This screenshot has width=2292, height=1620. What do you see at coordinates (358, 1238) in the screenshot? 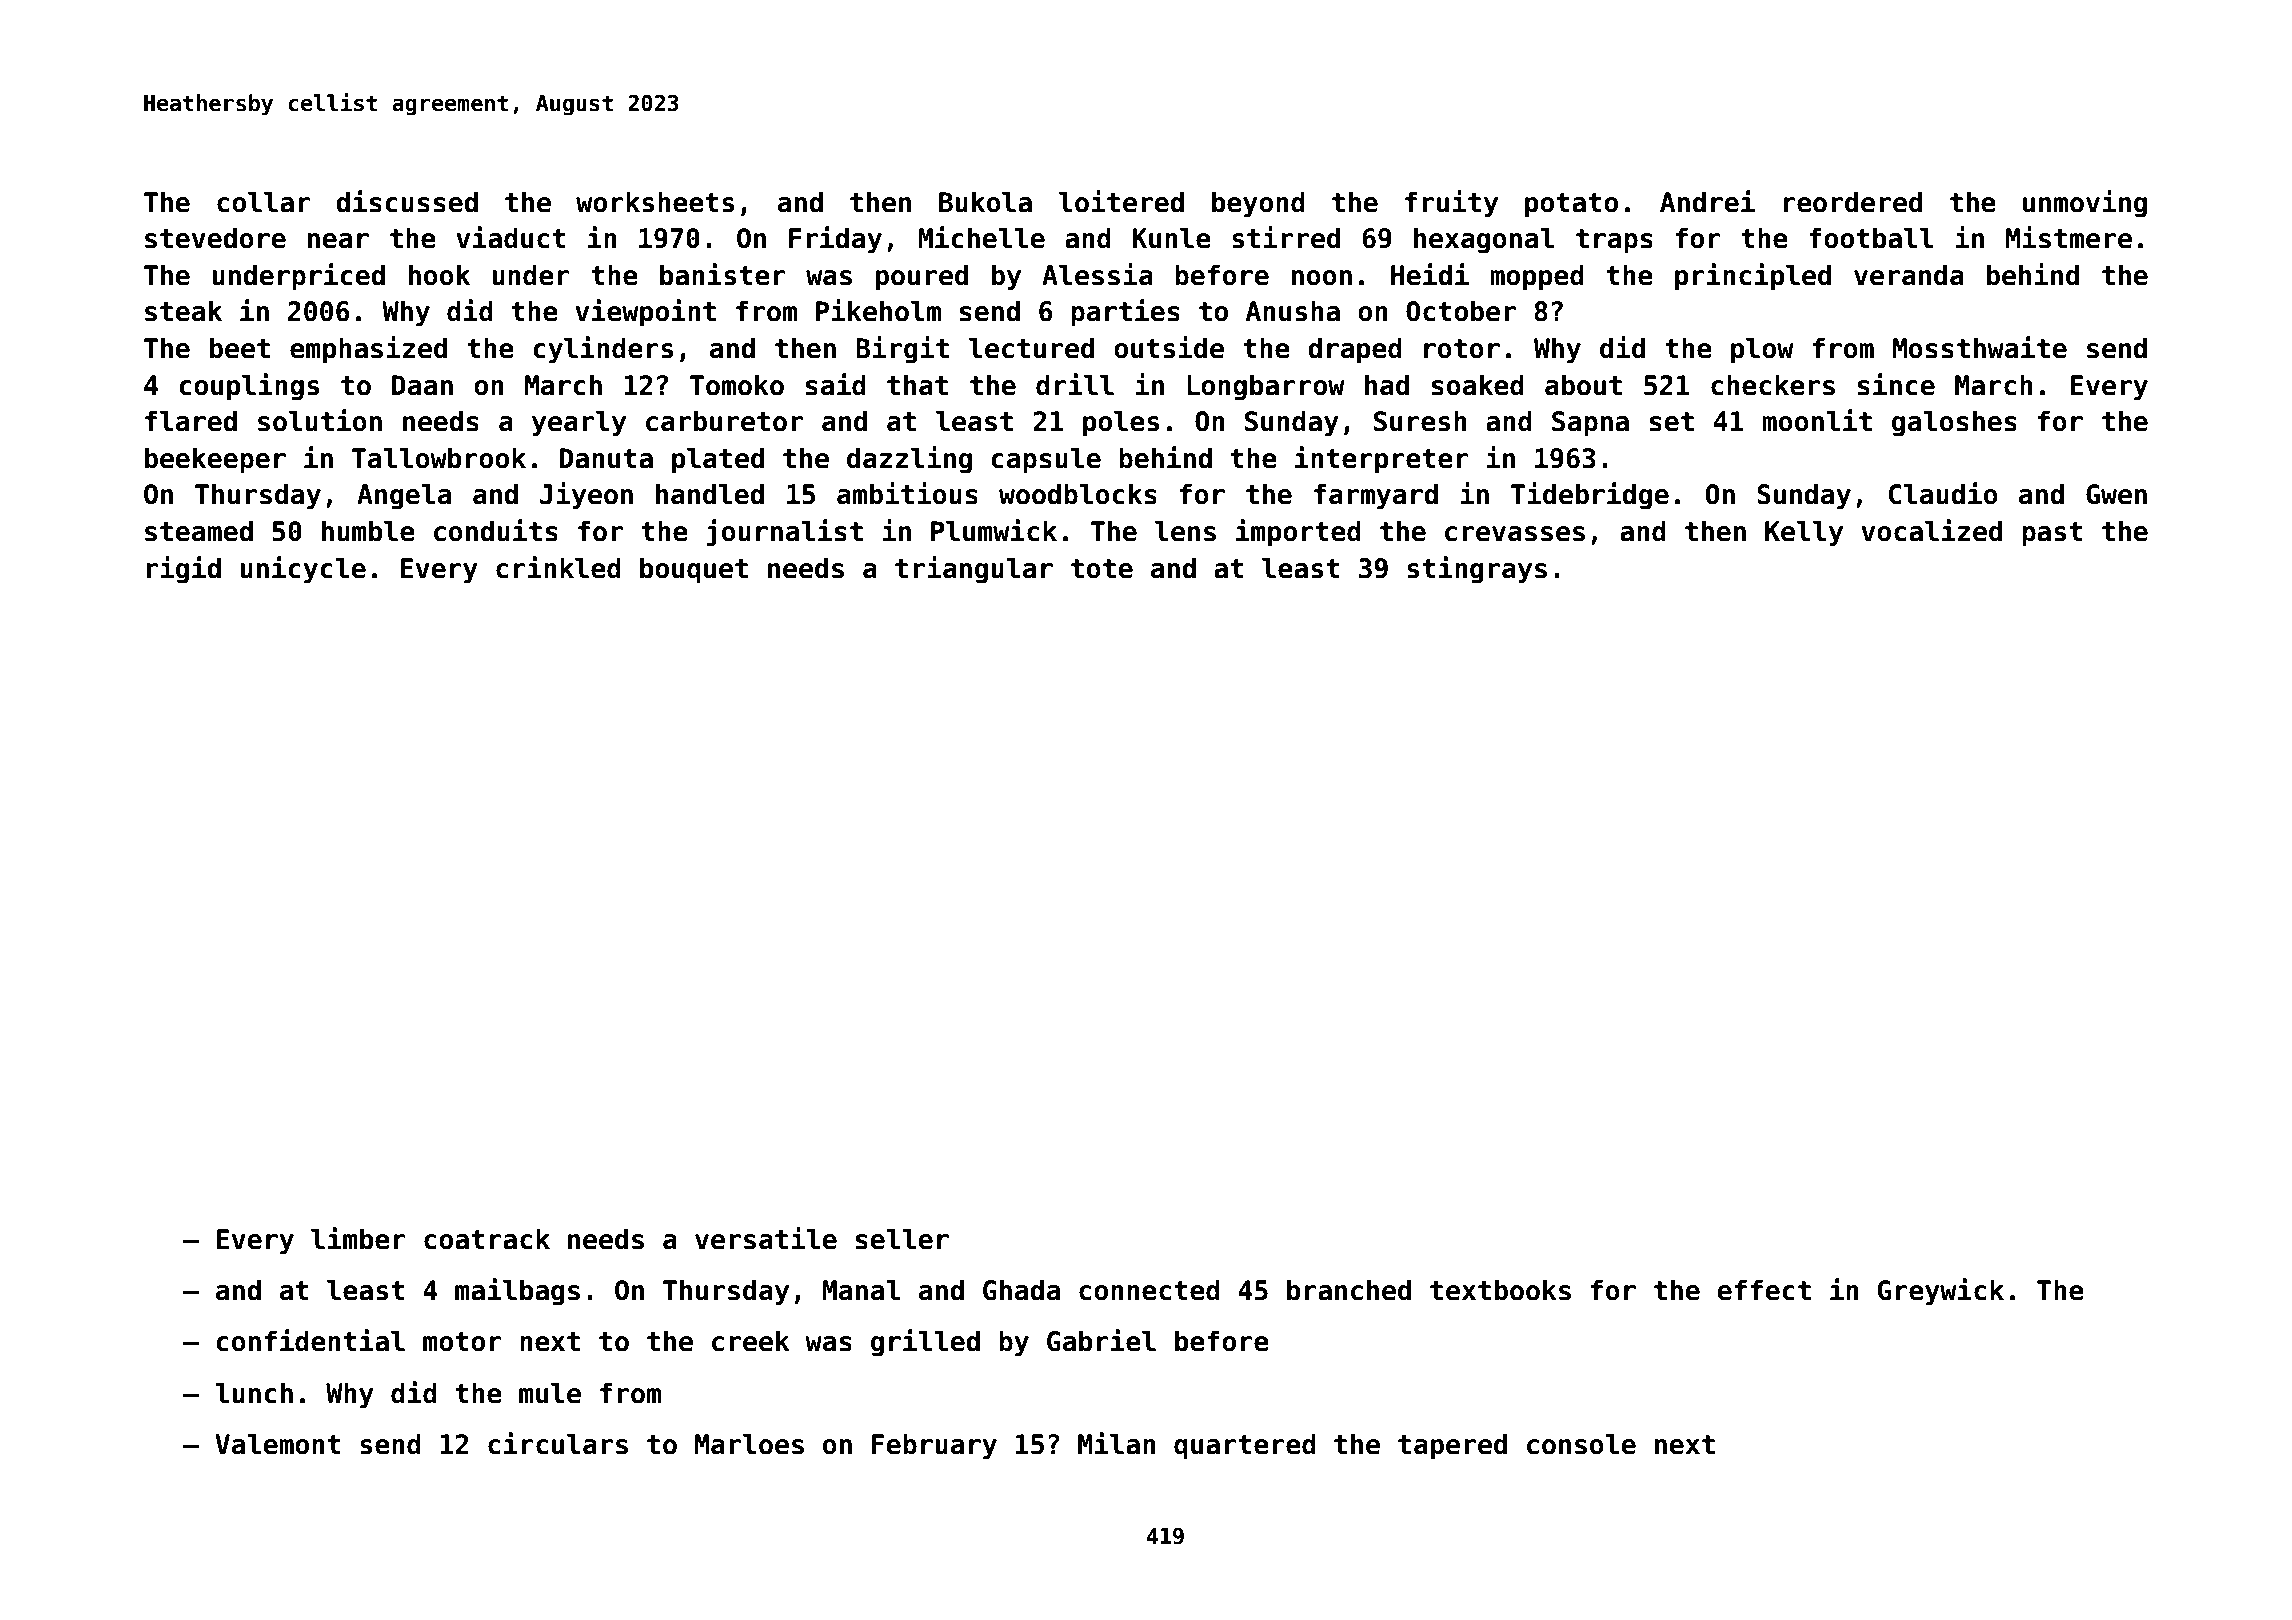
I see `limber` at bounding box center [358, 1238].
